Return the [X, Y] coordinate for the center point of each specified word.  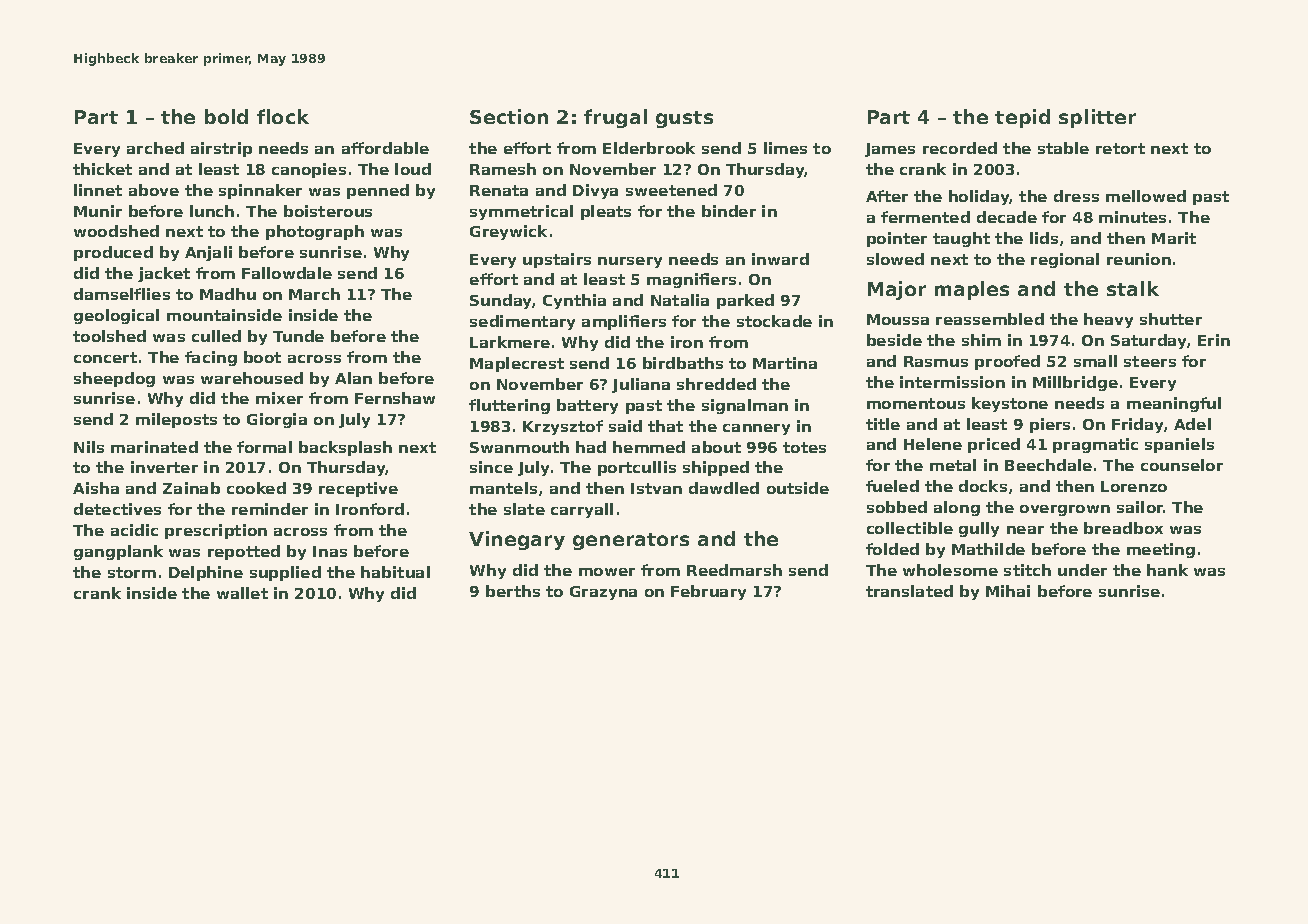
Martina [785, 363]
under [1082, 570]
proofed [1007, 362]
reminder [270, 509]
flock [283, 116]
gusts [684, 119]
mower [607, 572]
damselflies [122, 294]
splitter [1097, 118]
